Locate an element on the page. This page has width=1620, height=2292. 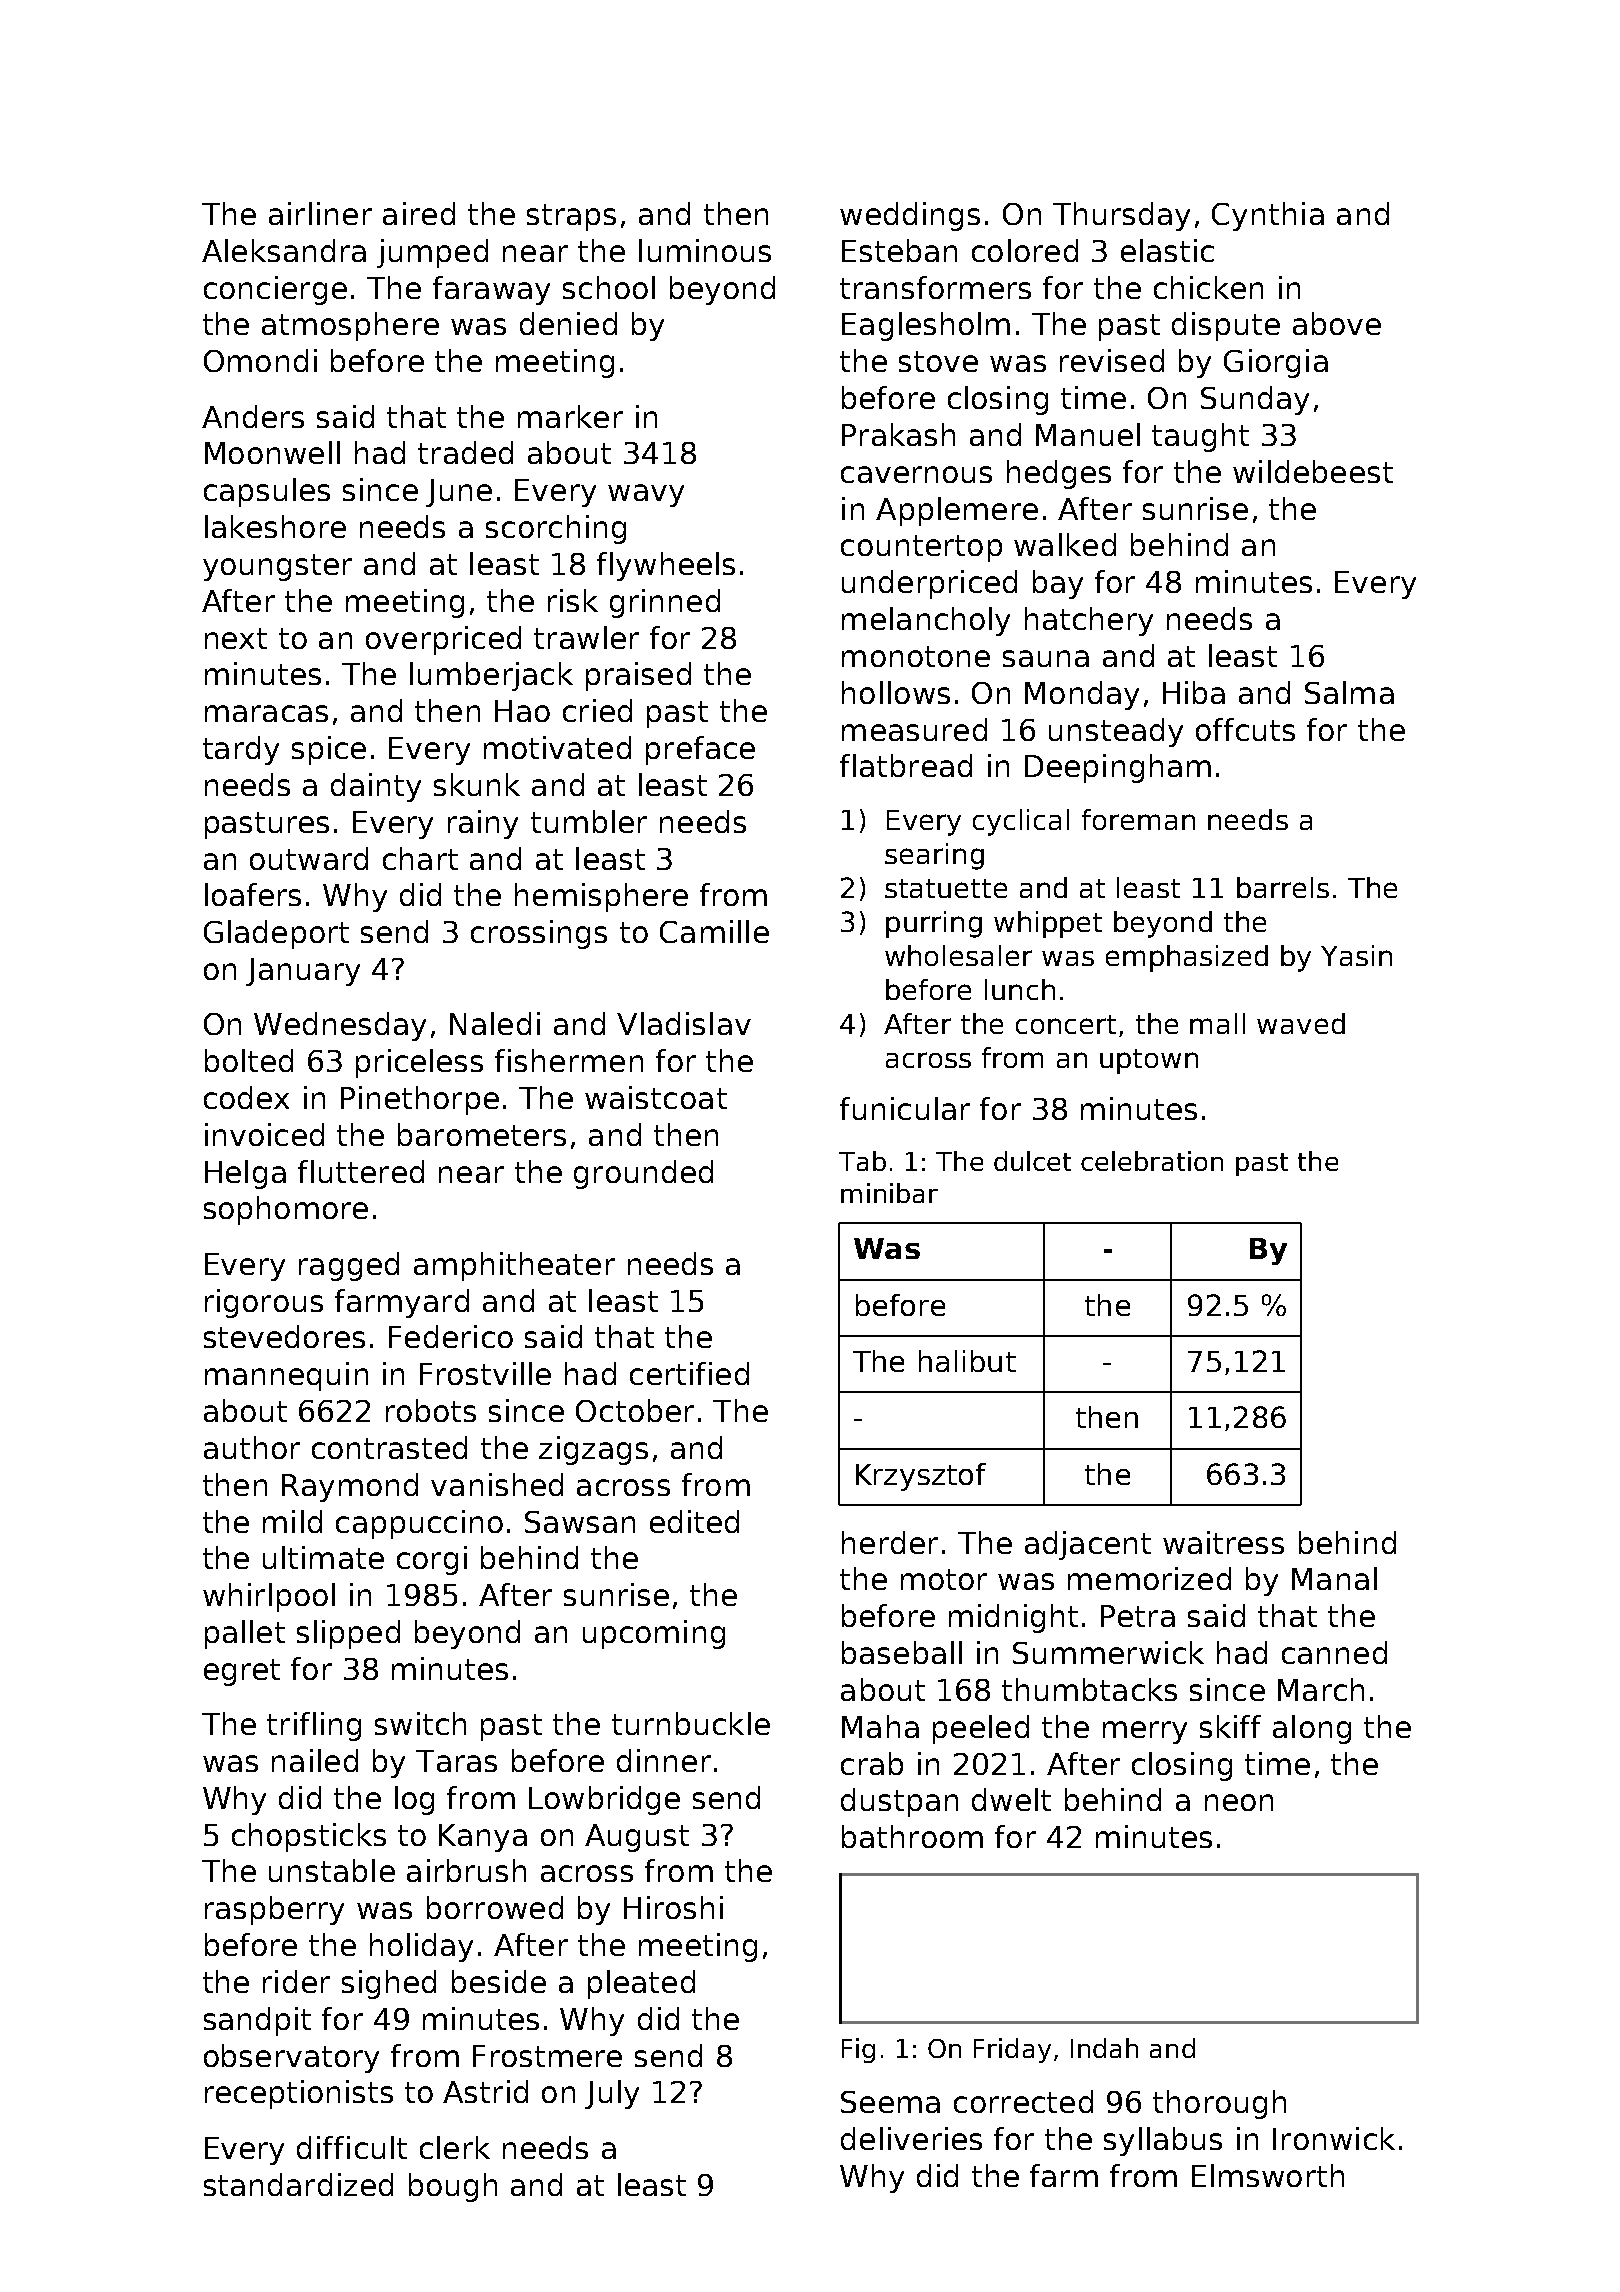
next is located at coordinates (236, 638).
